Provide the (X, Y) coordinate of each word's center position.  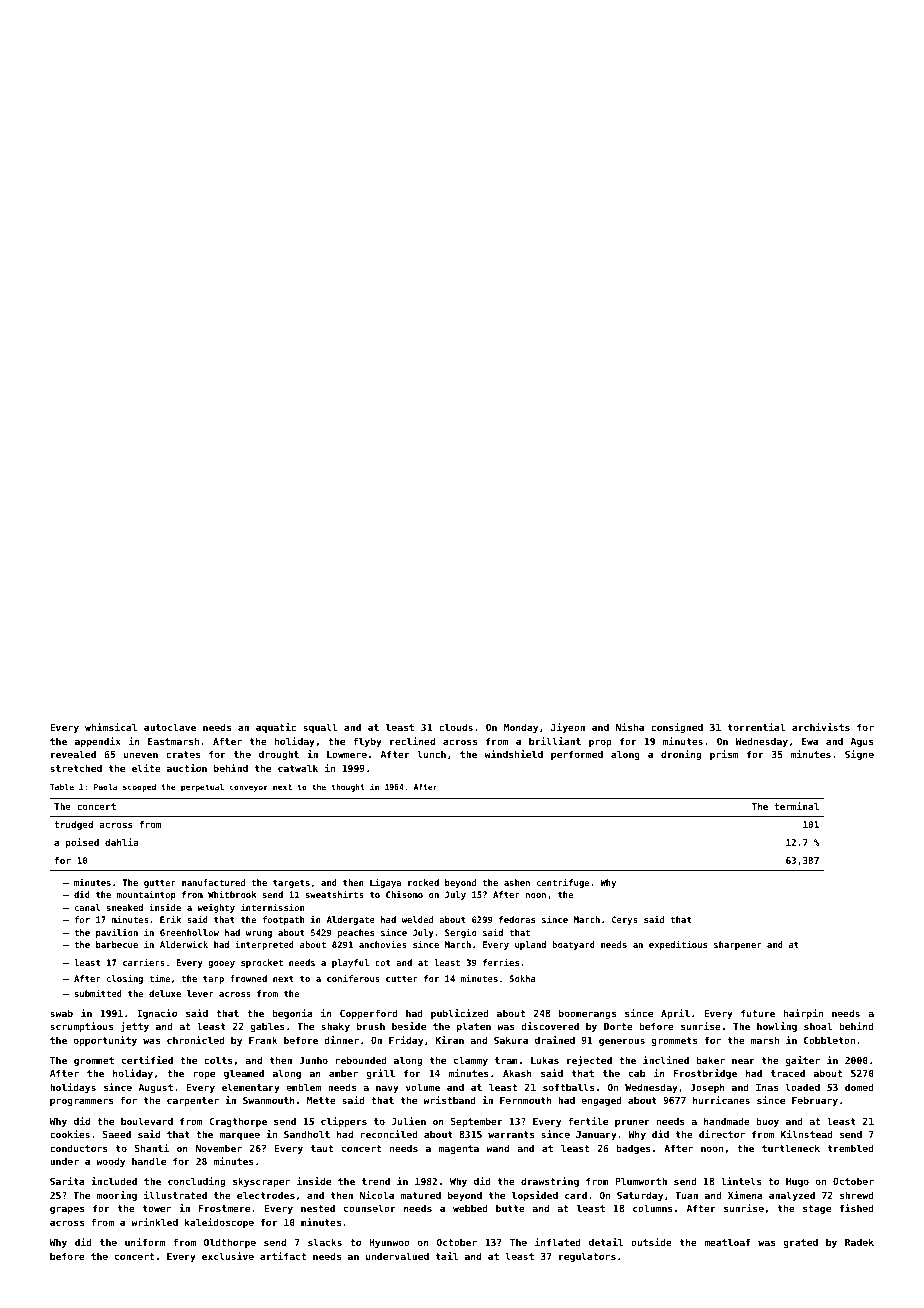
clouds (456, 727)
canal (88, 907)
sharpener (737, 945)
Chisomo (404, 894)
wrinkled (154, 1222)
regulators (587, 1257)
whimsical (111, 727)
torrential (756, 727)
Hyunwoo (389, 1243)
